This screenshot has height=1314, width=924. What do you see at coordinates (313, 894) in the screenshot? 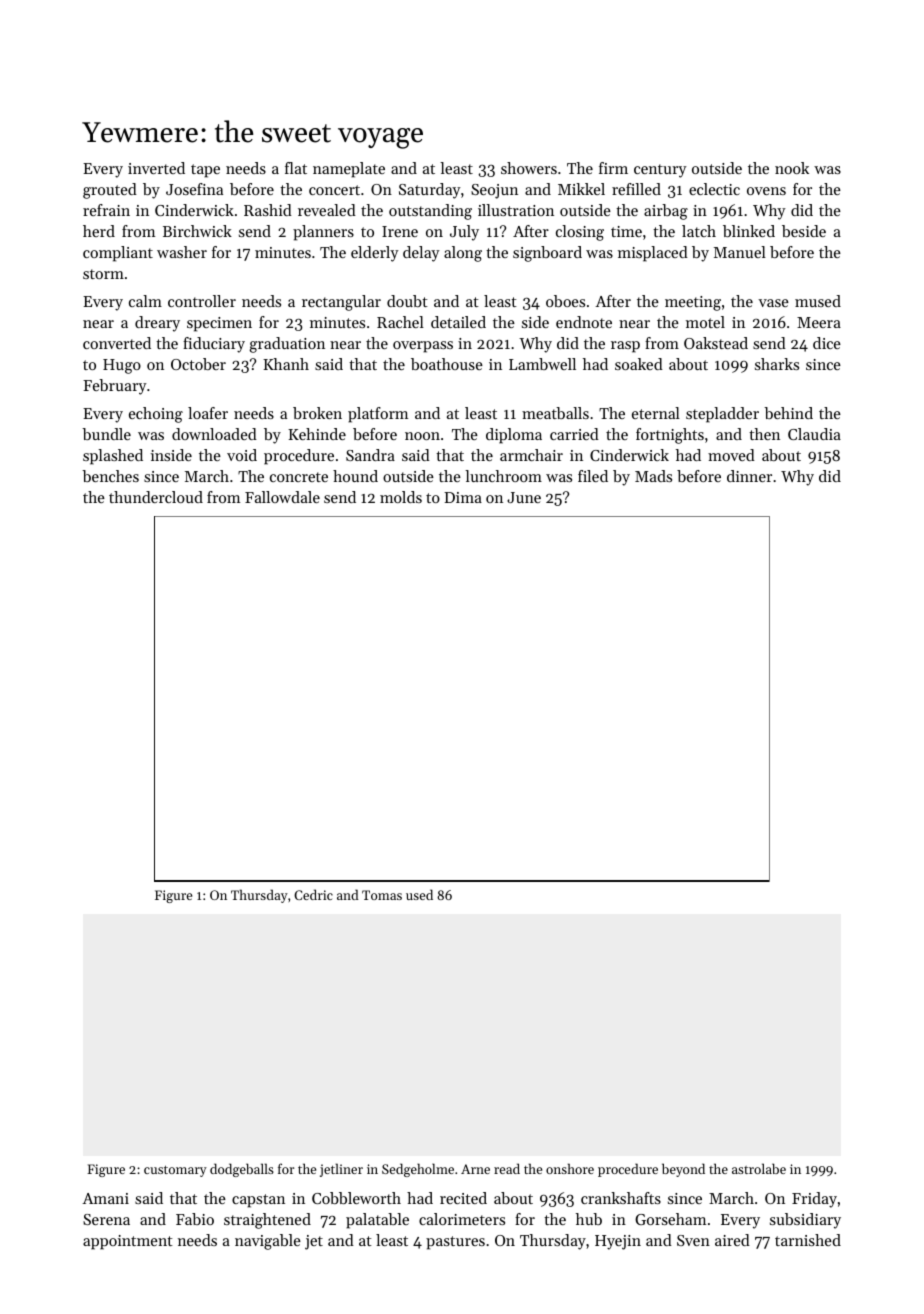
I see `Cedric` at bounding box center [313, 894].
